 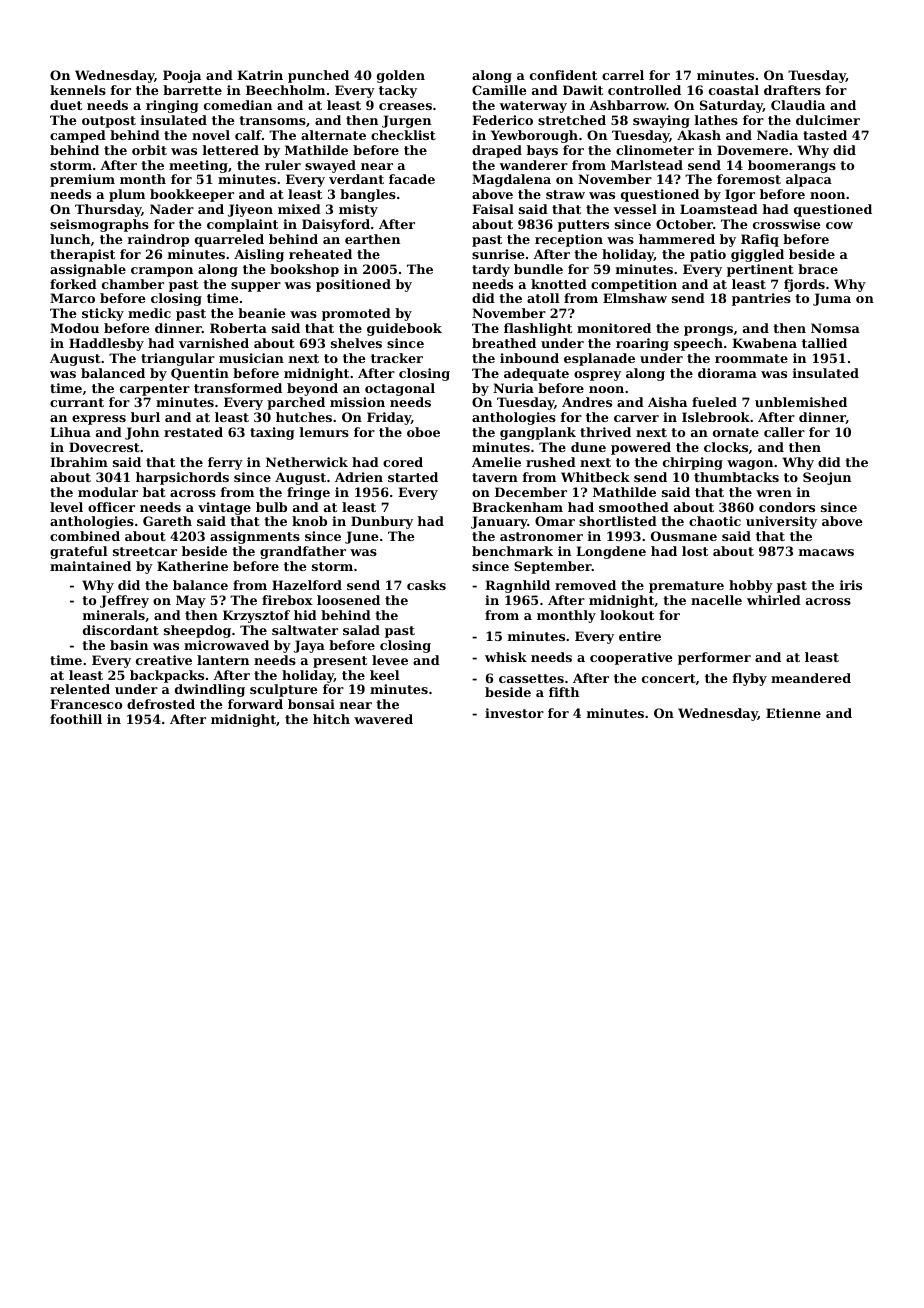 I want to click on coastal, so click(x=734, y=90).
